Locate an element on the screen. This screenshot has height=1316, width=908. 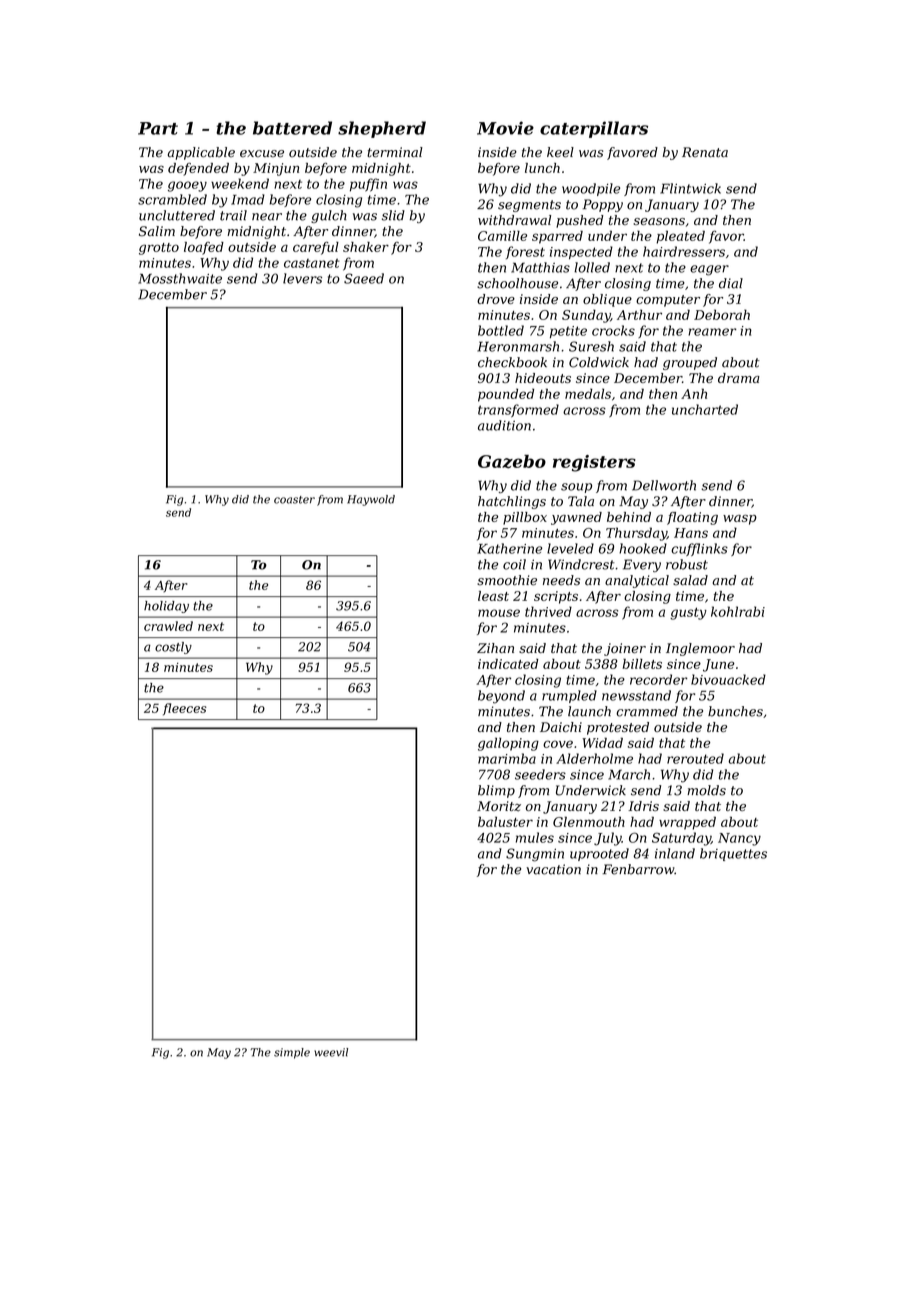
simple is located at coordinates (292, 1053).
